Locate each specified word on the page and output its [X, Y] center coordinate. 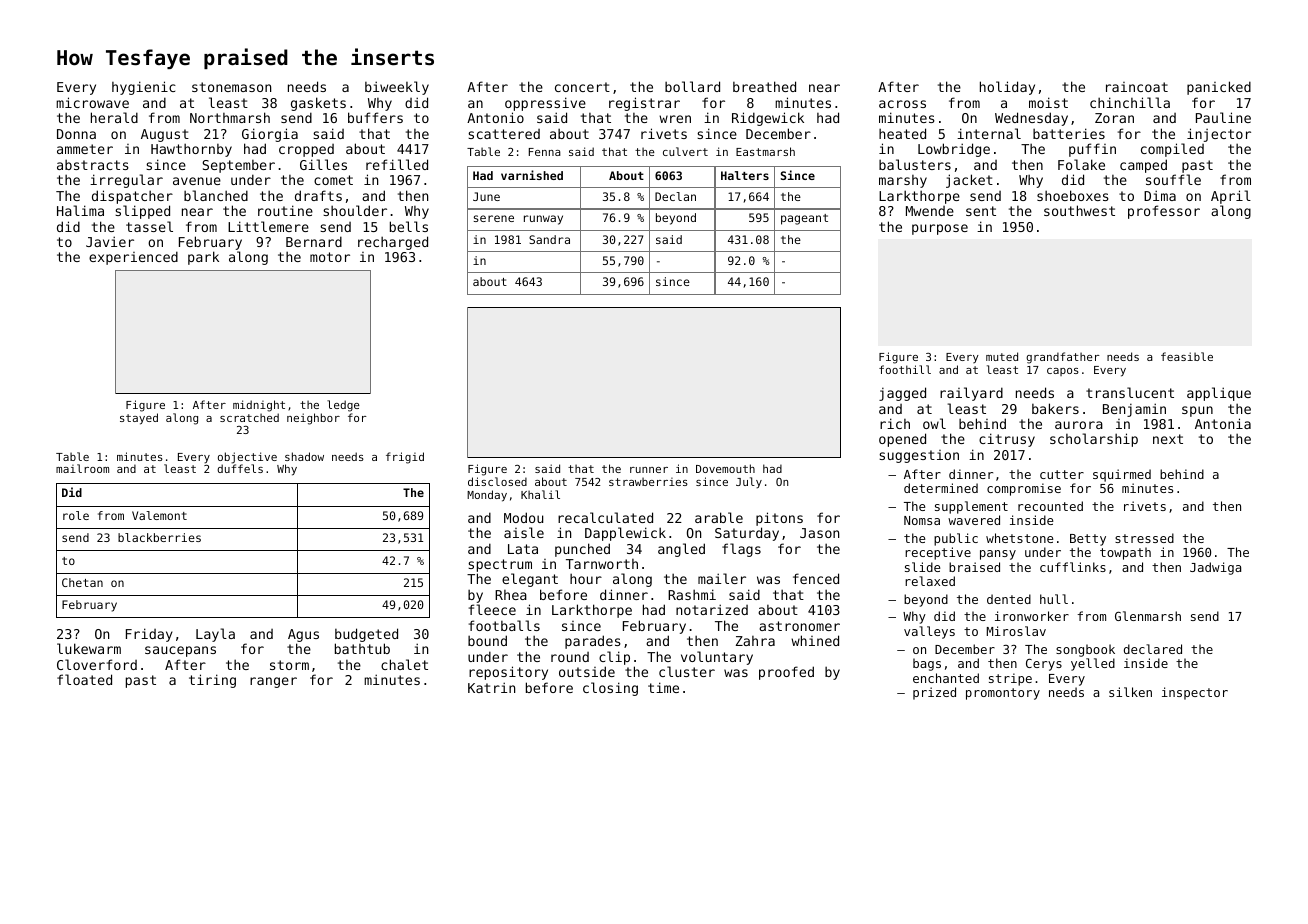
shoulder [355, 210]
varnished [532, 175]
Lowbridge [954, 150]
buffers [375, 117]
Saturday [747, 534]
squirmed [1122, 475]
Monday [487, 496]
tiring [212, 681]
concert [582, 87]
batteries [1069, 133]
